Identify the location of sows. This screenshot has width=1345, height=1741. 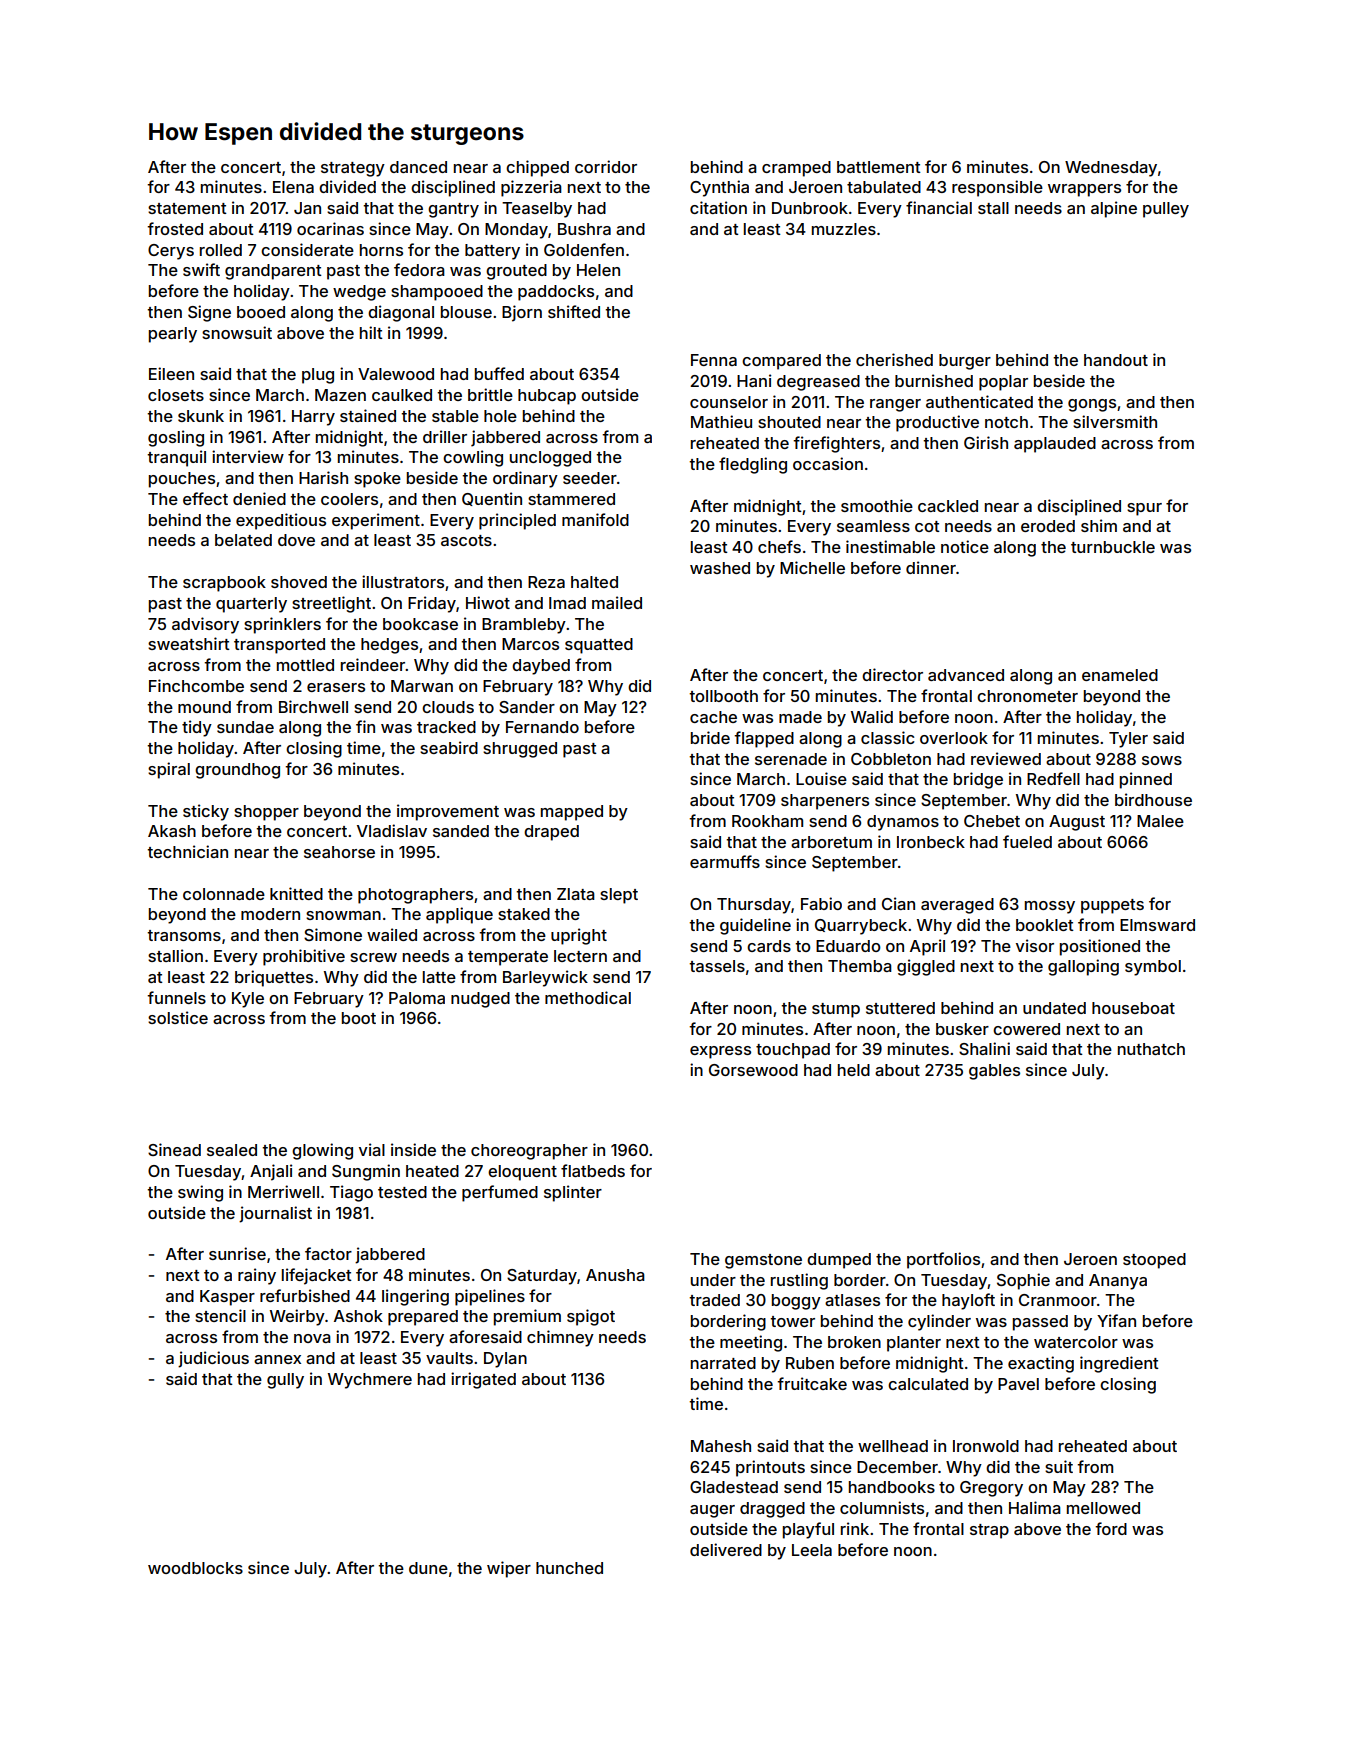
(1162, 760).
